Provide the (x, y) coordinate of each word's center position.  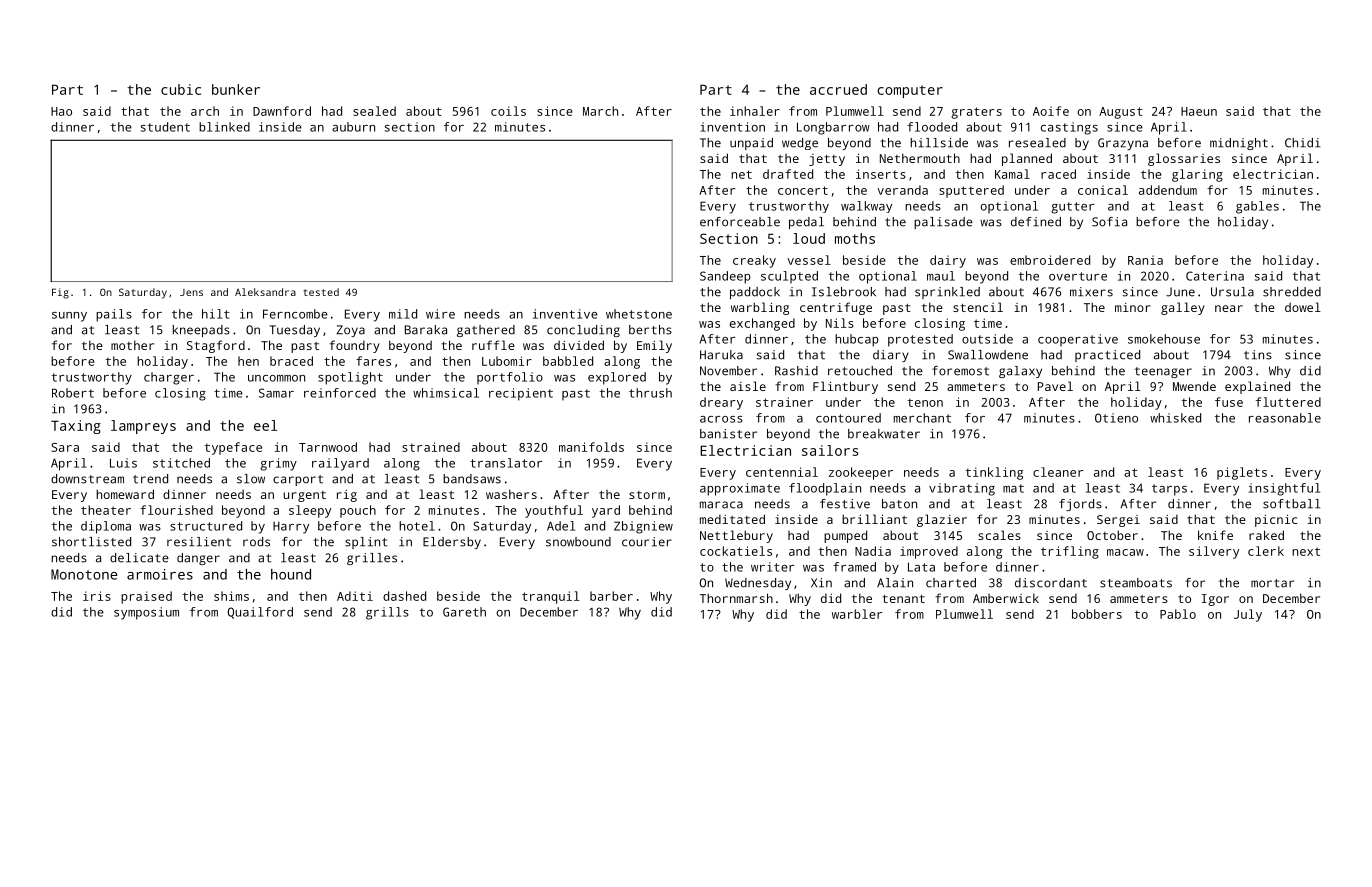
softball (1291, 504)
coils (508, 111)
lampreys (143, 427)
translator (506, 463)
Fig (60, 293)
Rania (1145, 260)
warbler (857, 614)
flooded (932, 127)
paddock (755, 293)
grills (387, 613)
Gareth (464, 612)
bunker (236, 89)
